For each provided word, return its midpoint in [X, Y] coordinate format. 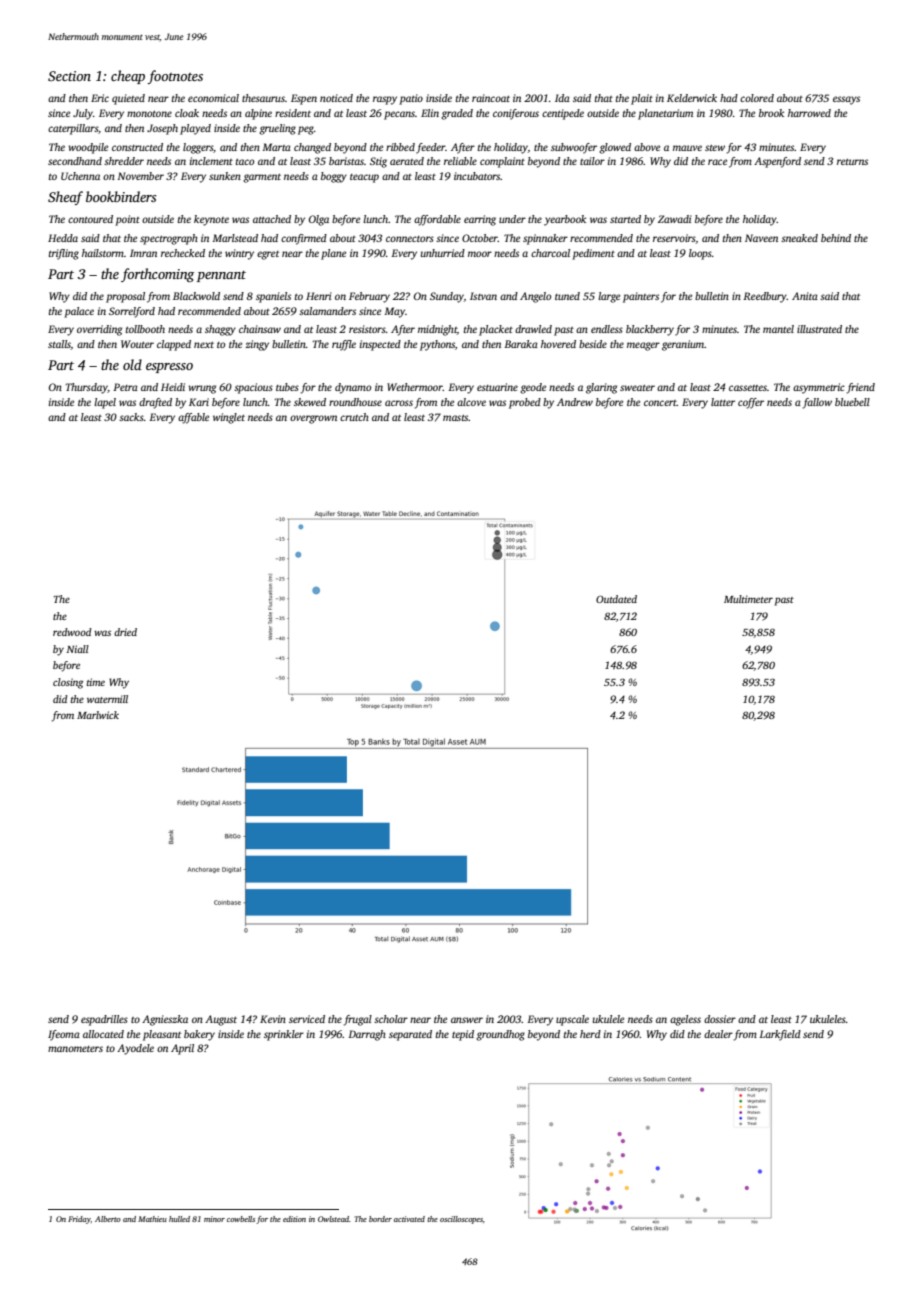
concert [660, 403]
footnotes [175, 77]
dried [125, 632]
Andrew [575, 402]
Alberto [108, 1219]
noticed [336, 98]
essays [846, 100]
